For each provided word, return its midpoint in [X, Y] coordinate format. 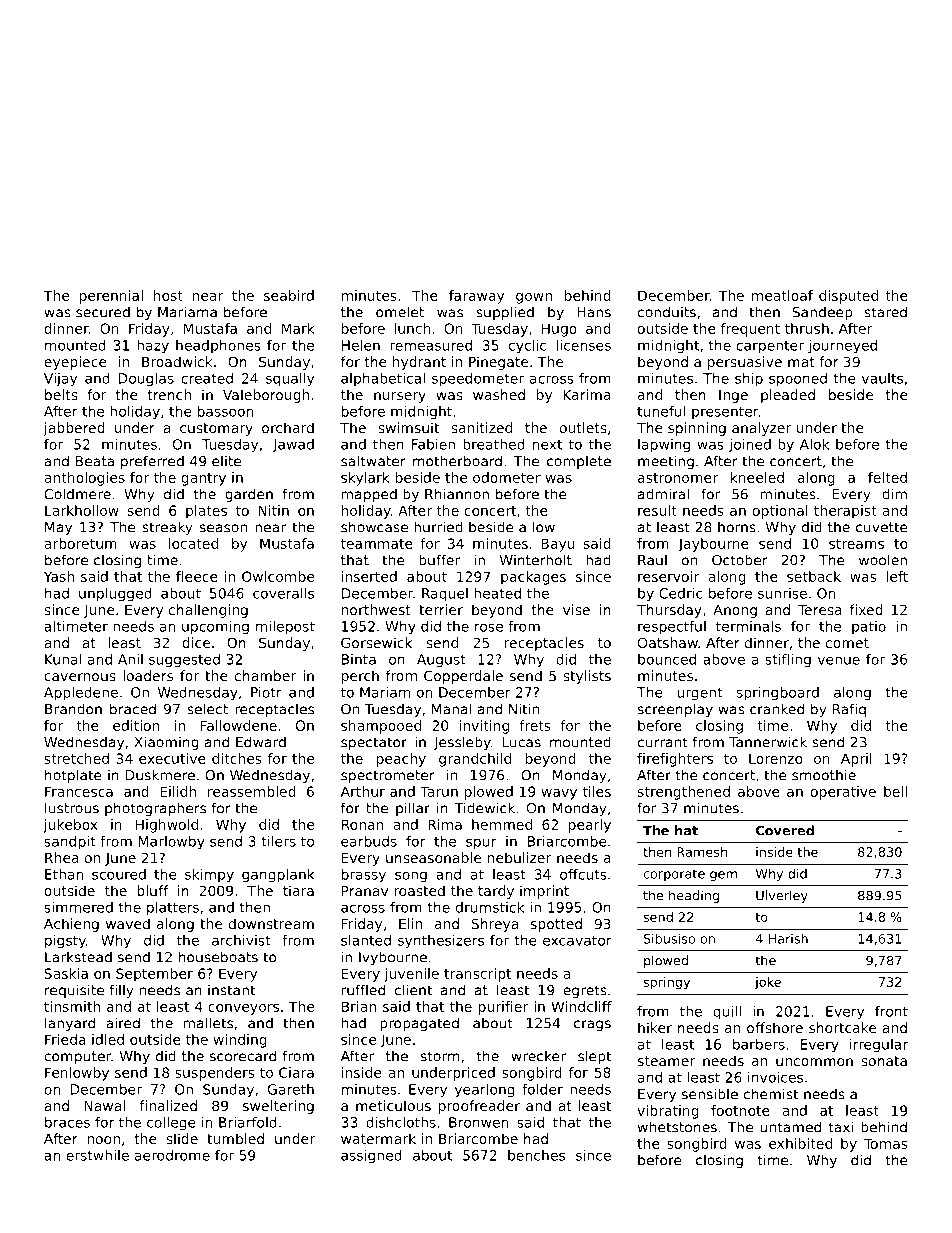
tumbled [235, 1138]
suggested [184, 661]
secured [103, 312]
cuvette [882, 527]
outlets [583, 427]
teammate [376, 544]
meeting [666, 462]
